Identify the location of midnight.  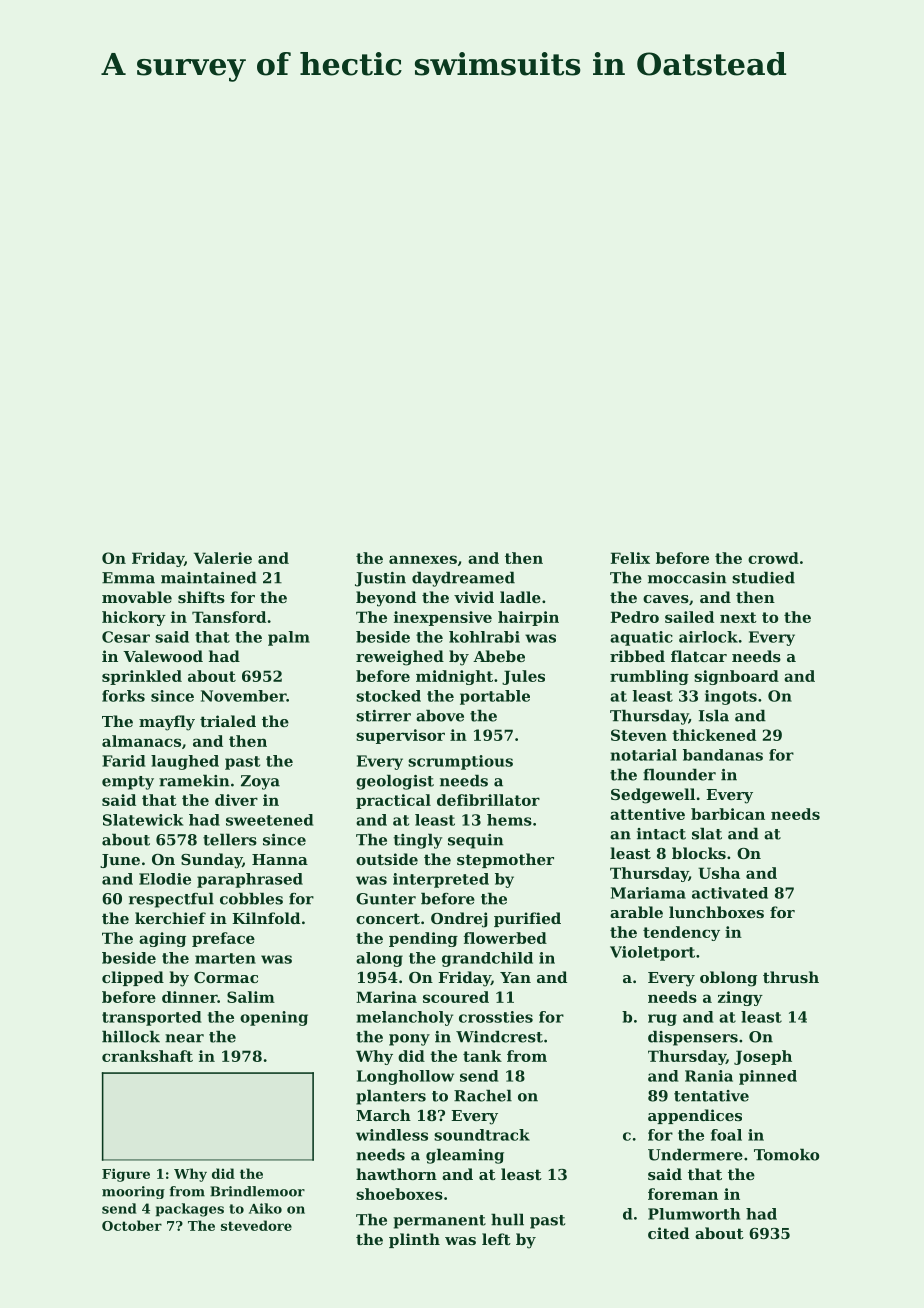
(454, 677).
